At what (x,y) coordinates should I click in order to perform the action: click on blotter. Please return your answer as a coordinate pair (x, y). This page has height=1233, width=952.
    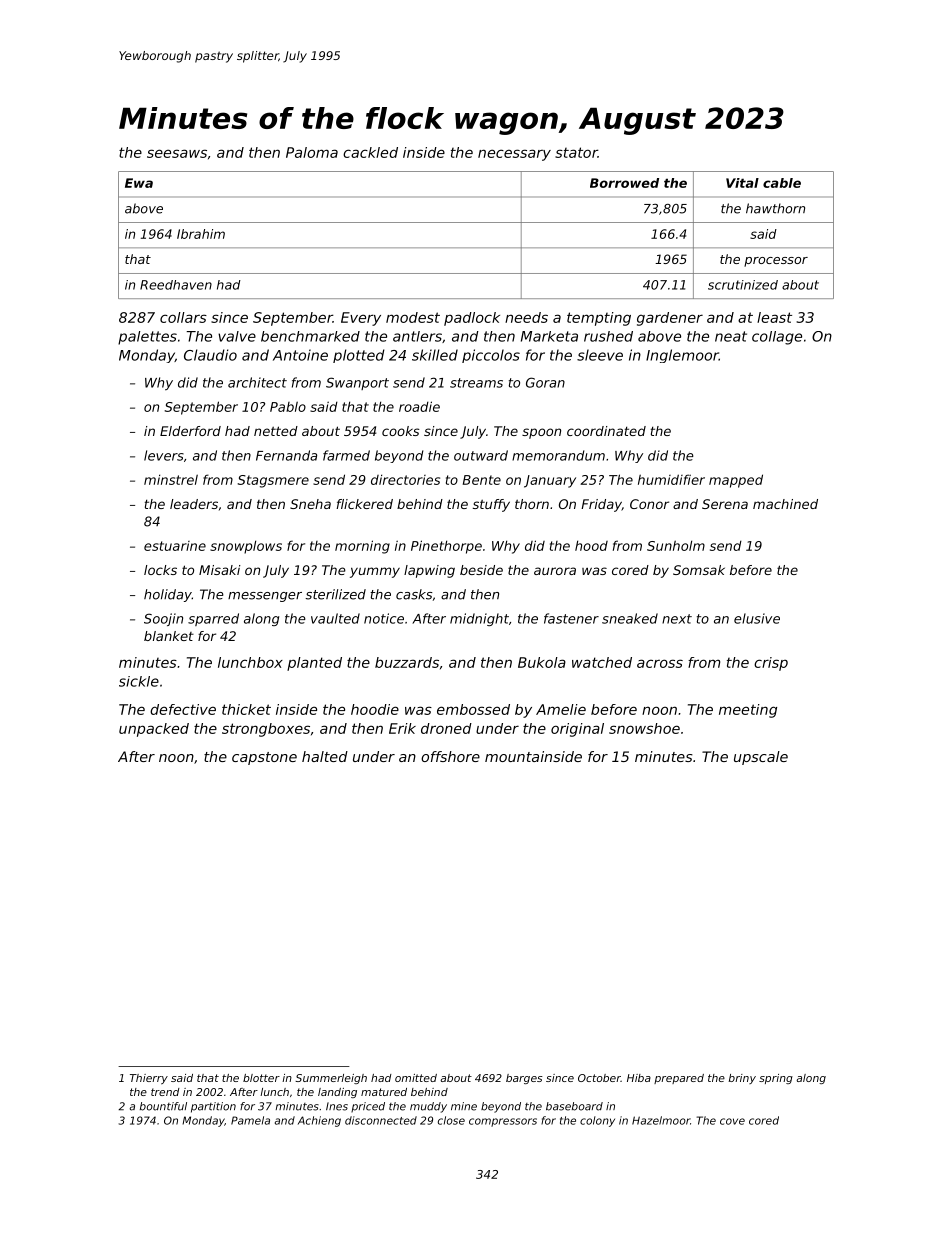
    Looking at the image, I should click on (261, 1078).
